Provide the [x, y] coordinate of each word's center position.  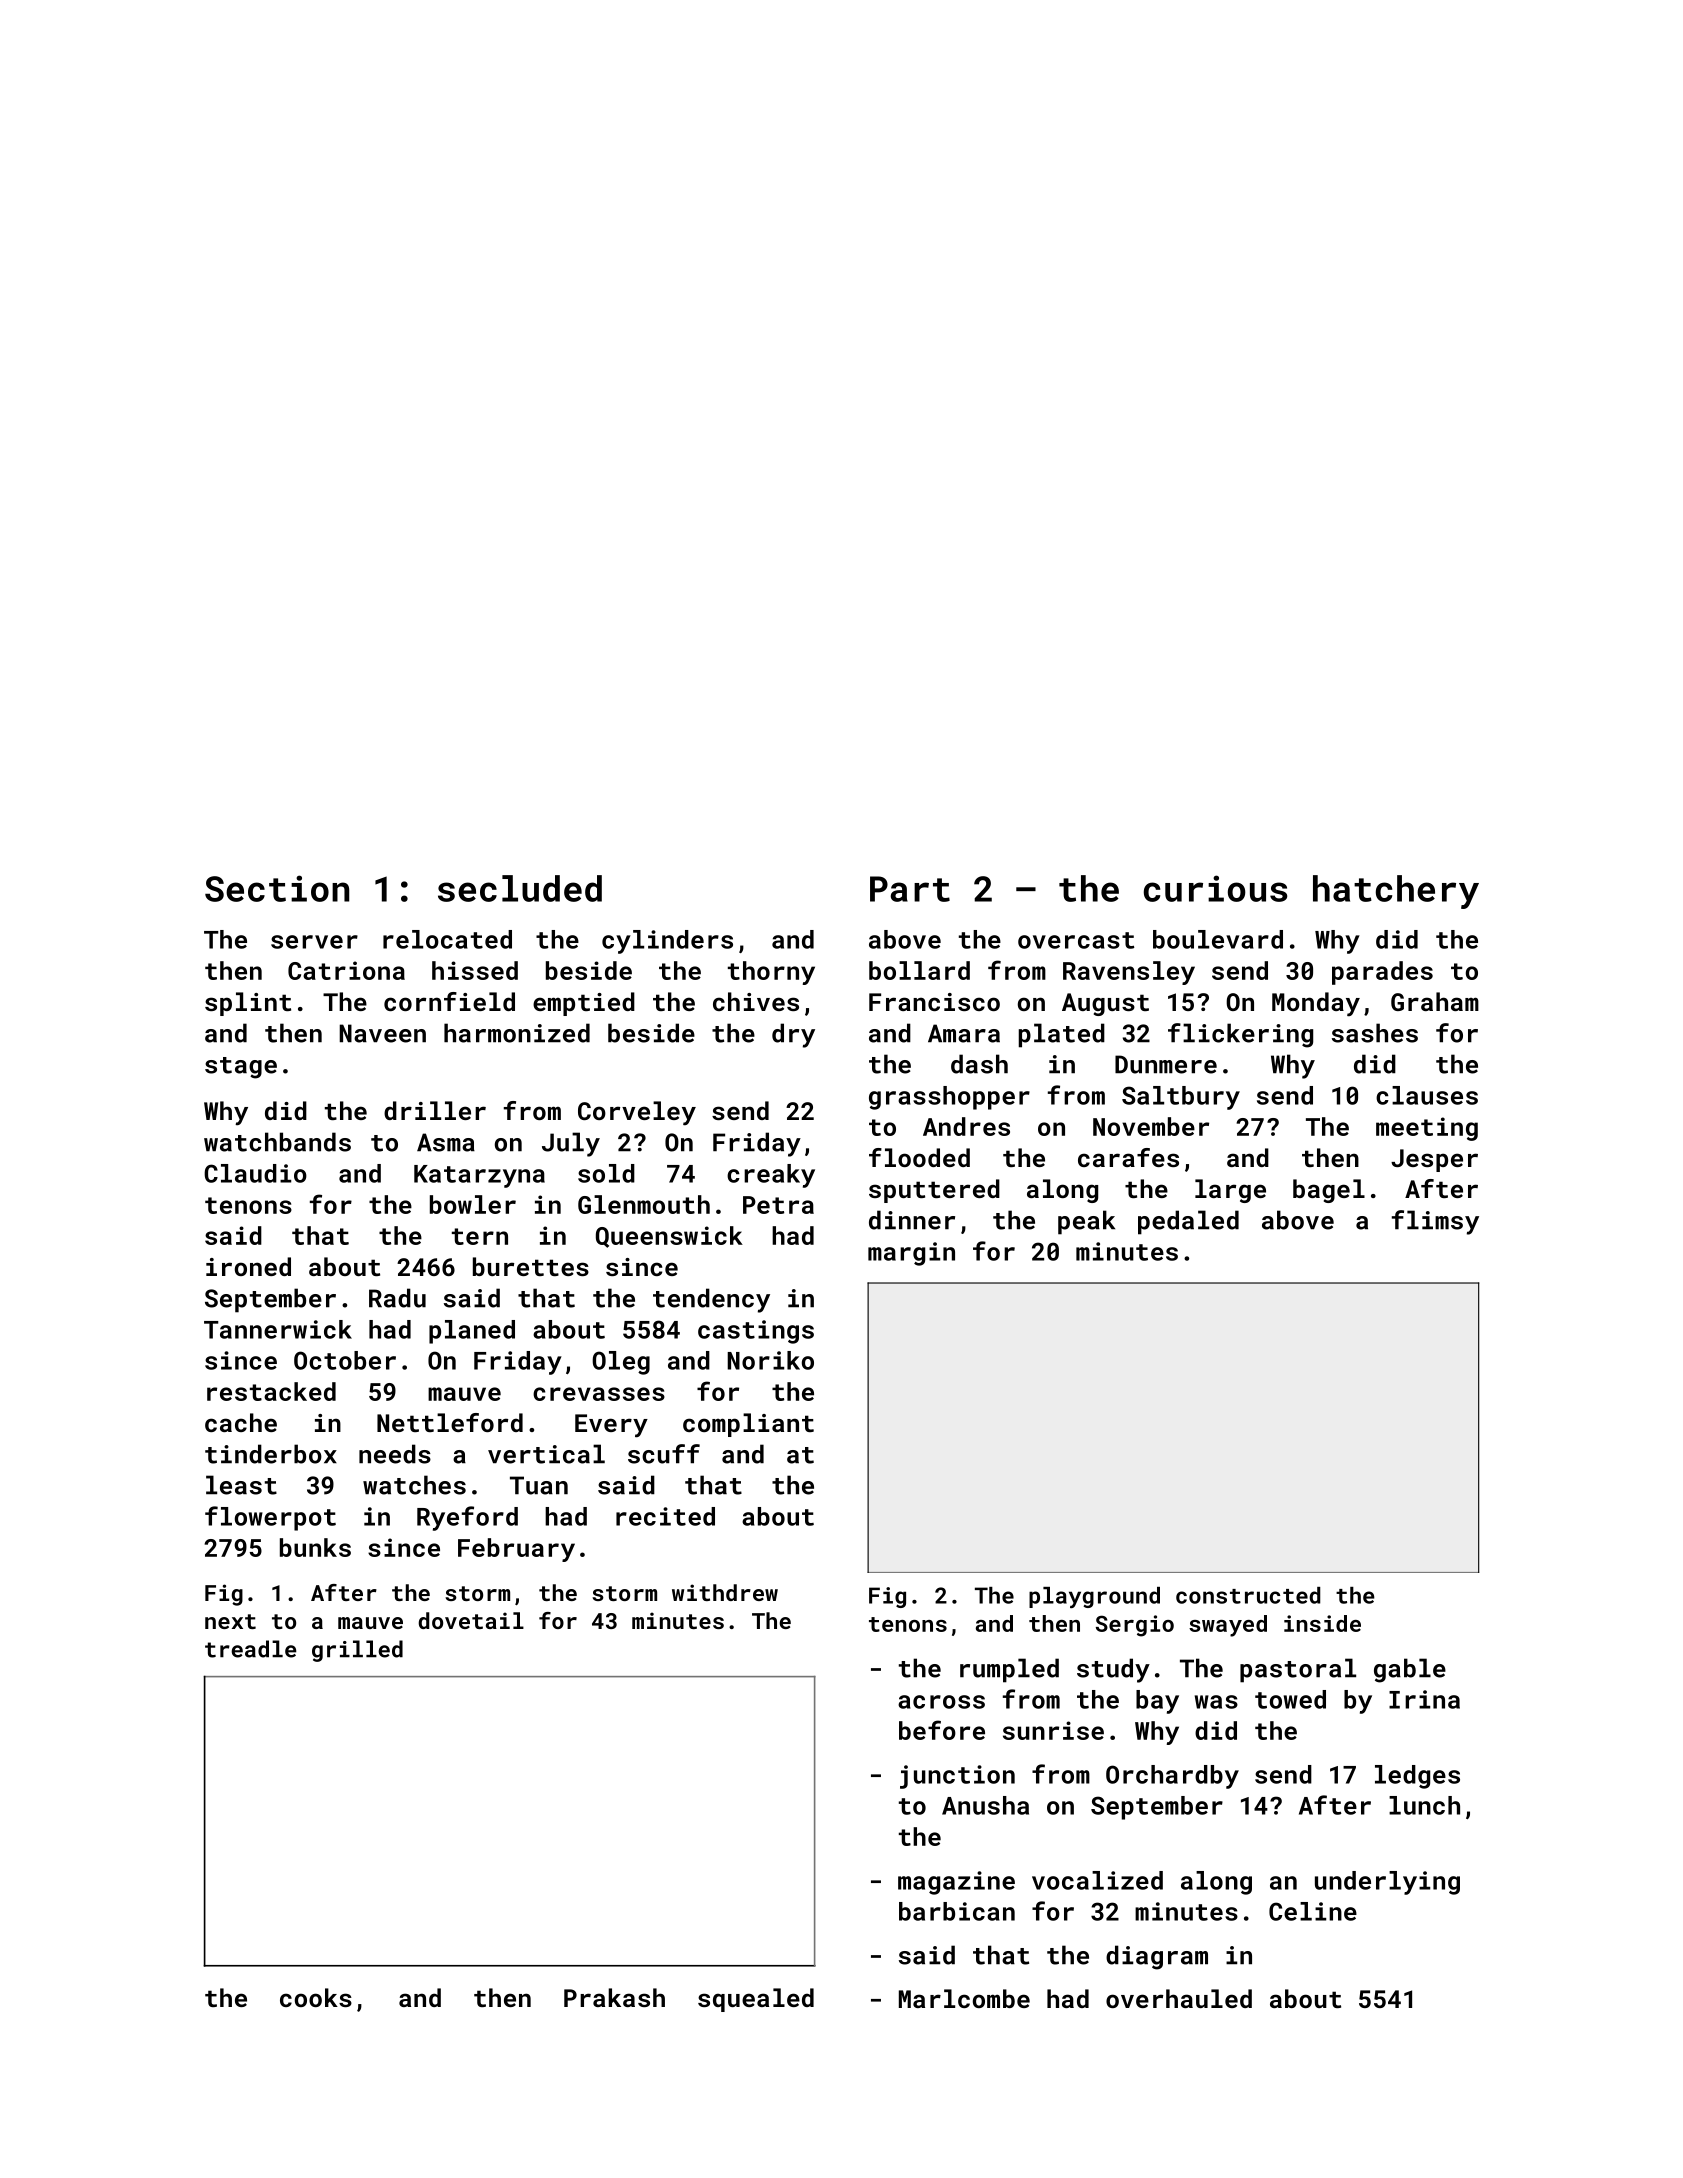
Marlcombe [964, 1998]
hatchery [1396, 892]
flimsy [1435, 1222]
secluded [520, 888]
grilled [357, 1651]
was [1216, 1702]
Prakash [614, 1997]
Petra [778, 1205]
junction [957, 1777]
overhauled [1179, 1998]
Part [910, 889]
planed [472, 1332]
